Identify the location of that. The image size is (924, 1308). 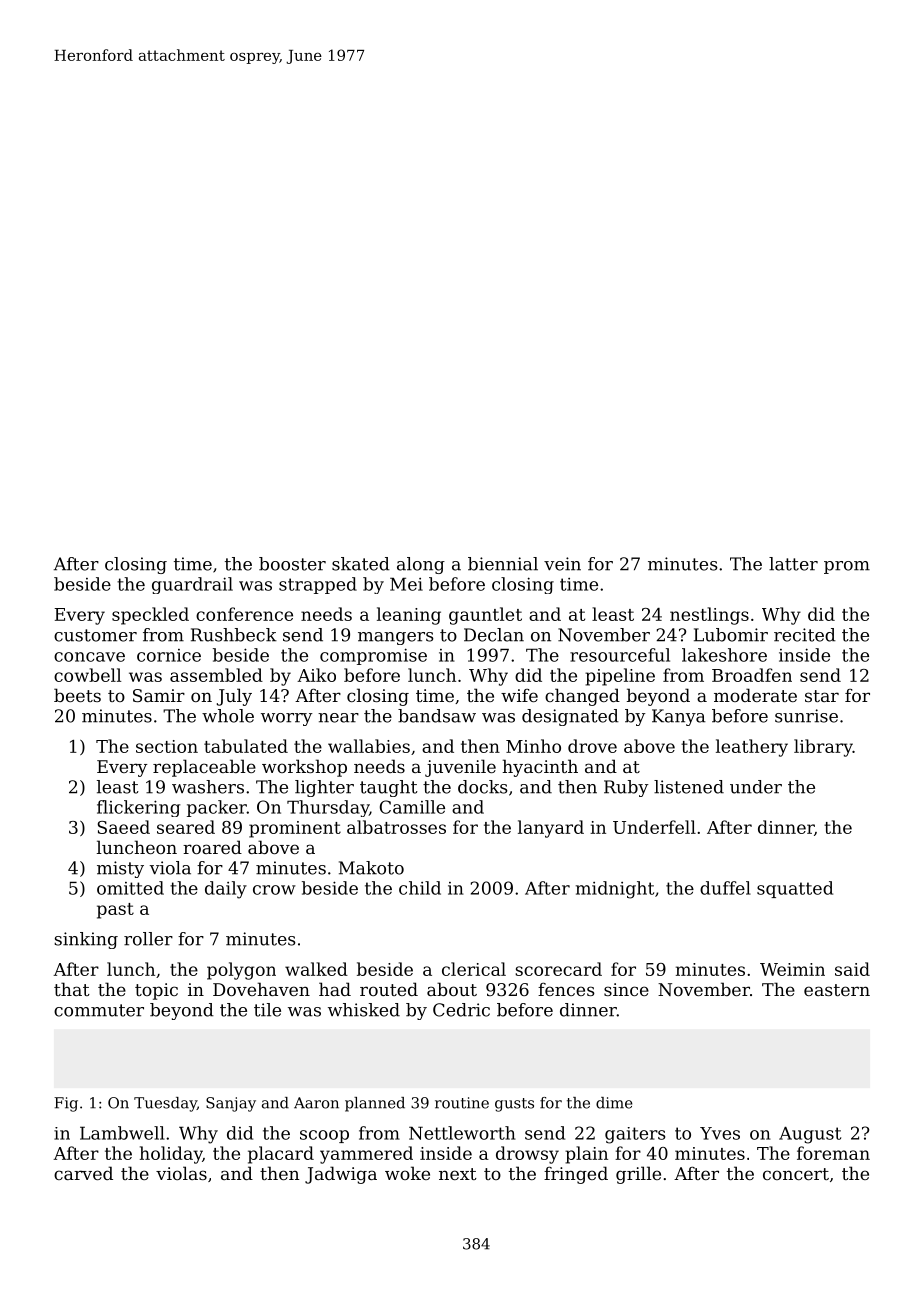
(72, 989).
